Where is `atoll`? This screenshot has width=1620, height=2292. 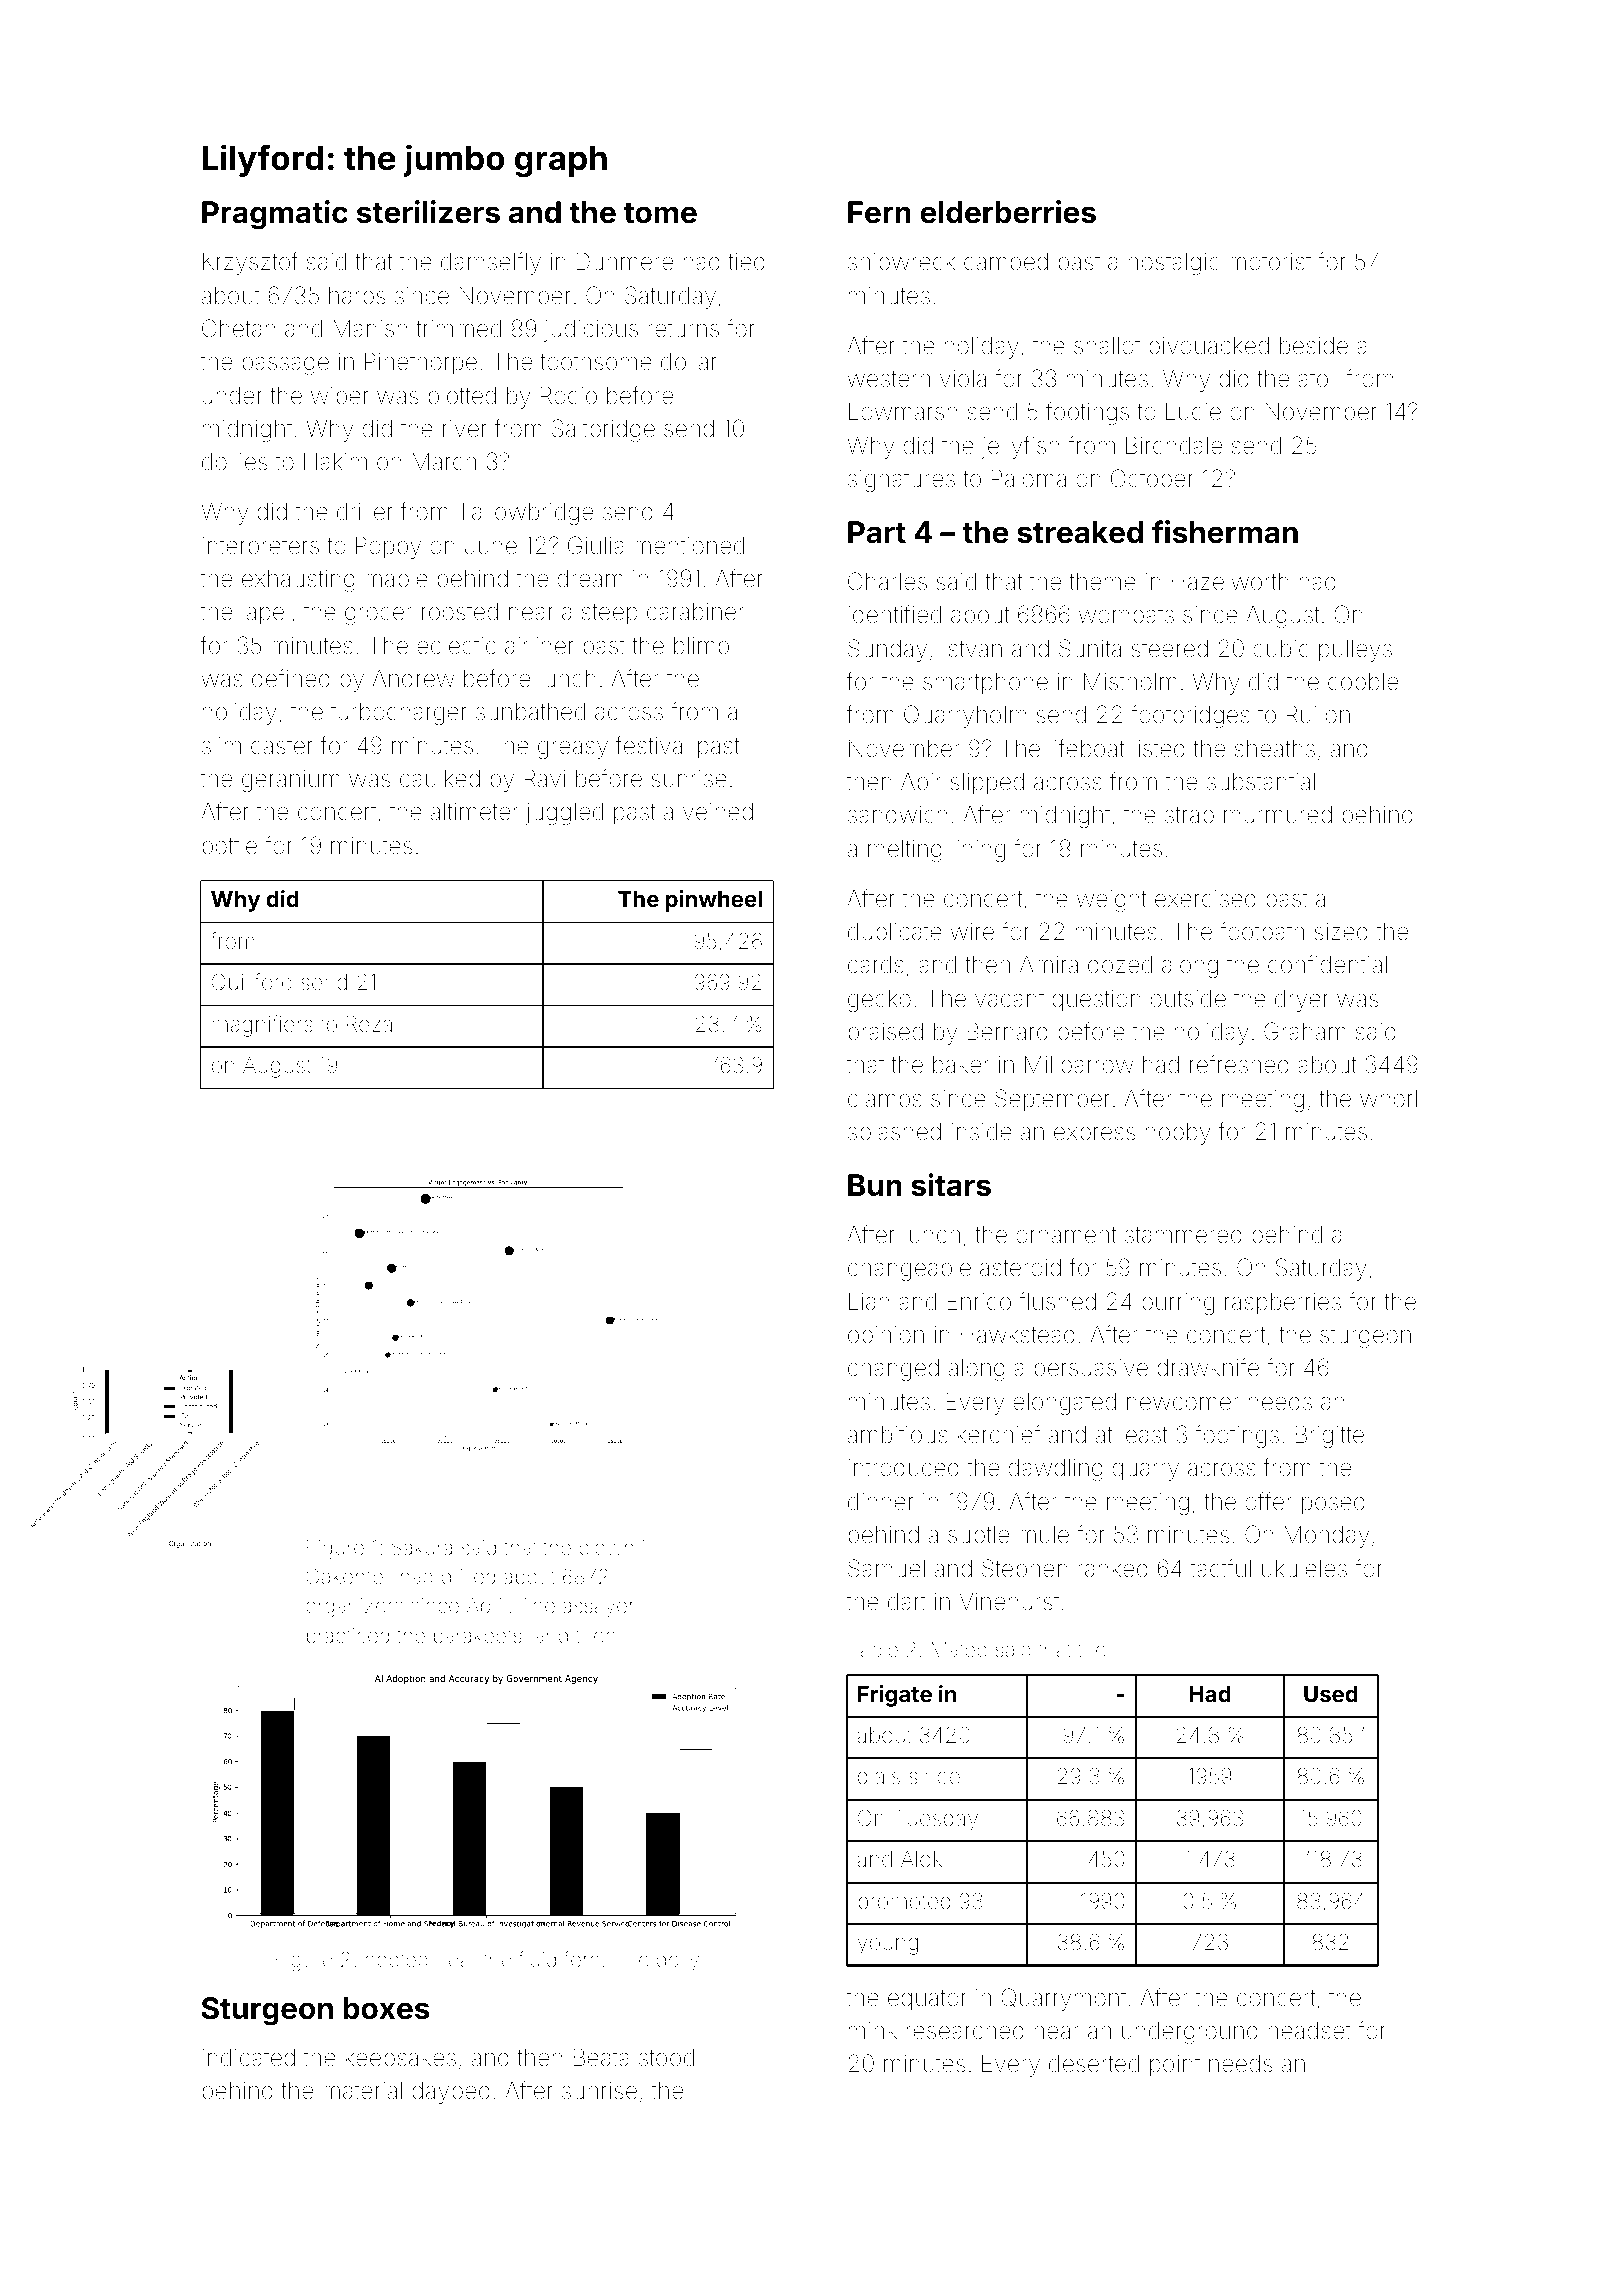 atoll is located at coordinates (1318, 379).
